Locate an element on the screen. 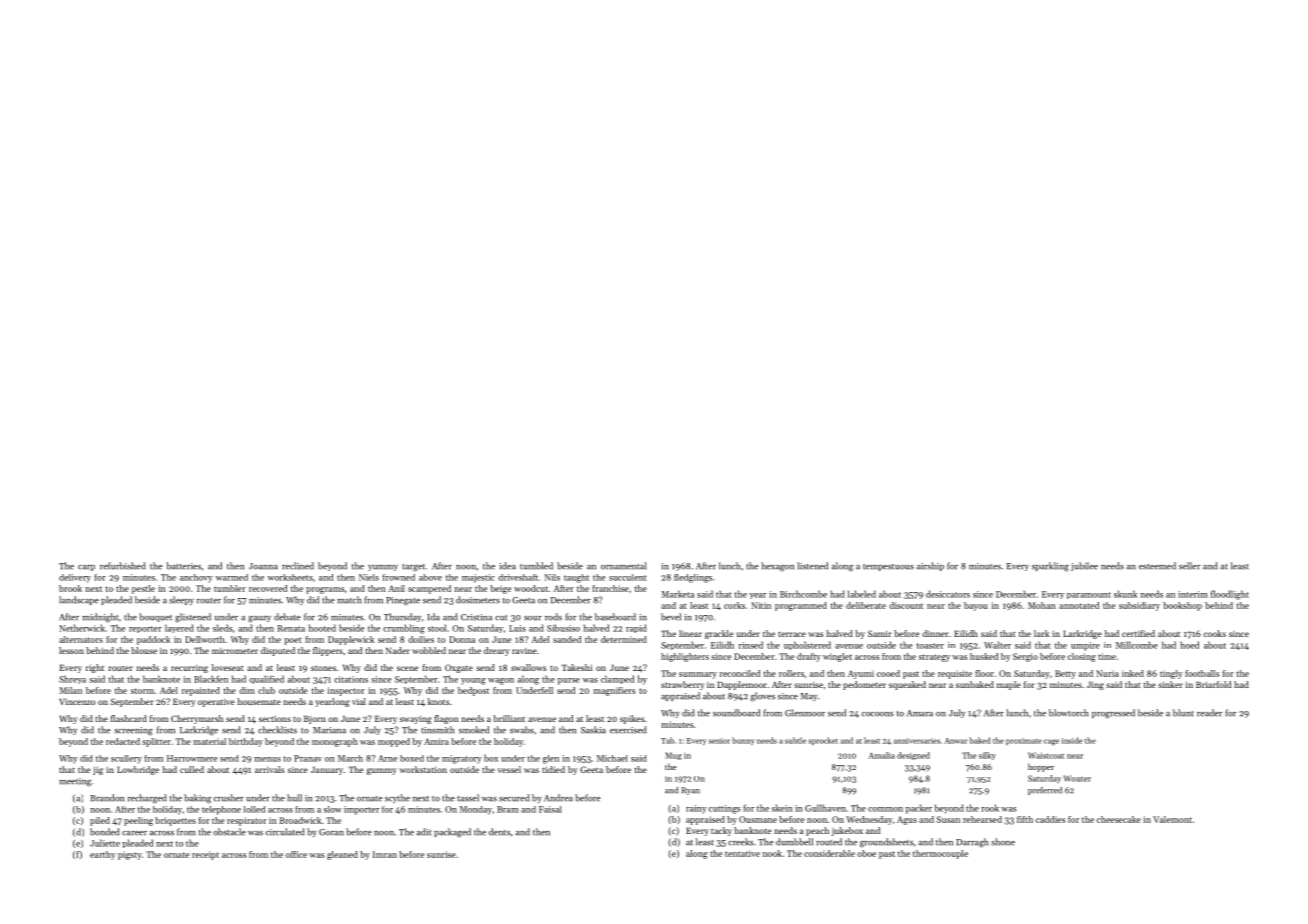  stool is located at coordinates (437, 628).
